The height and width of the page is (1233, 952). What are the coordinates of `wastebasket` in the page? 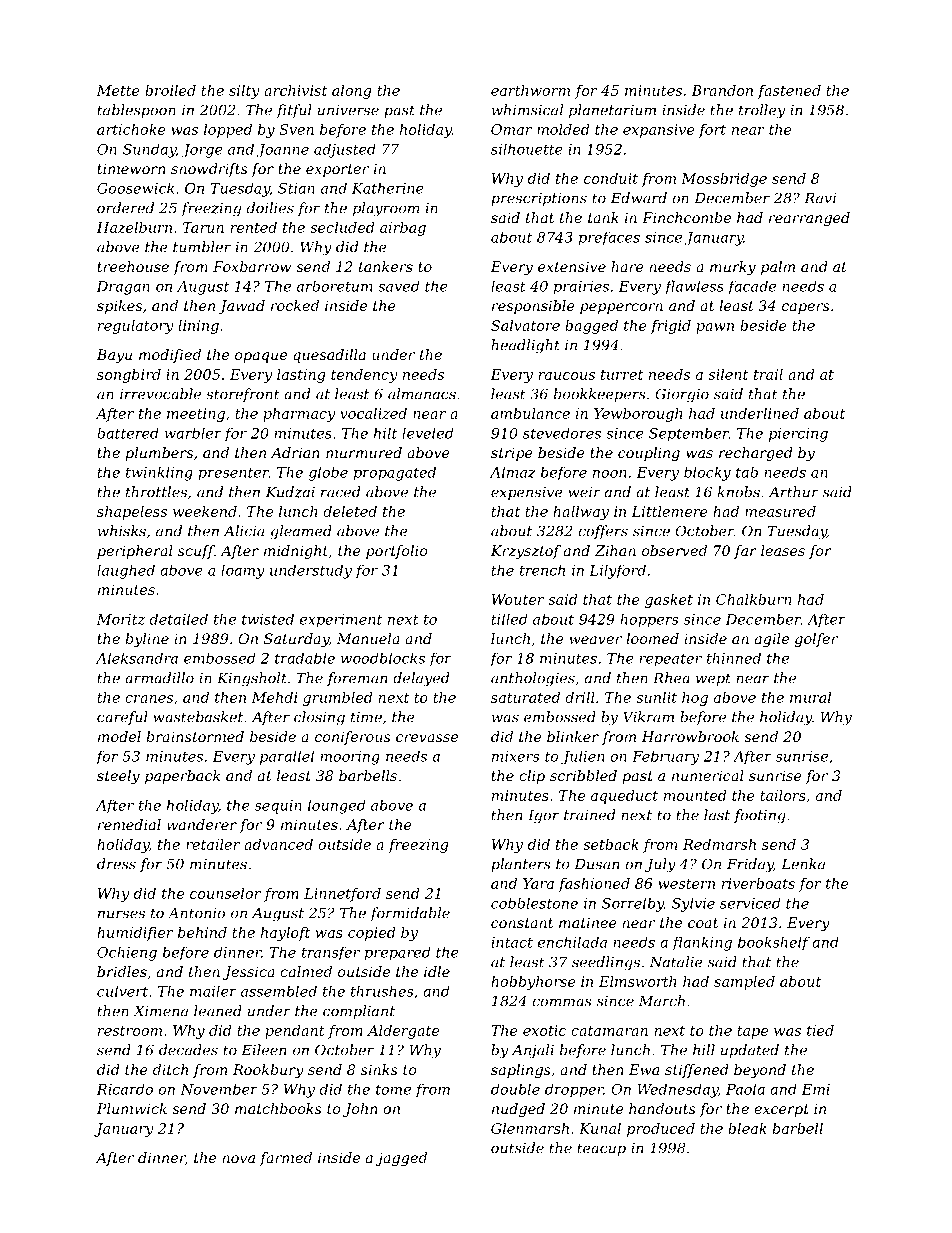 It's located at (198, 717).
